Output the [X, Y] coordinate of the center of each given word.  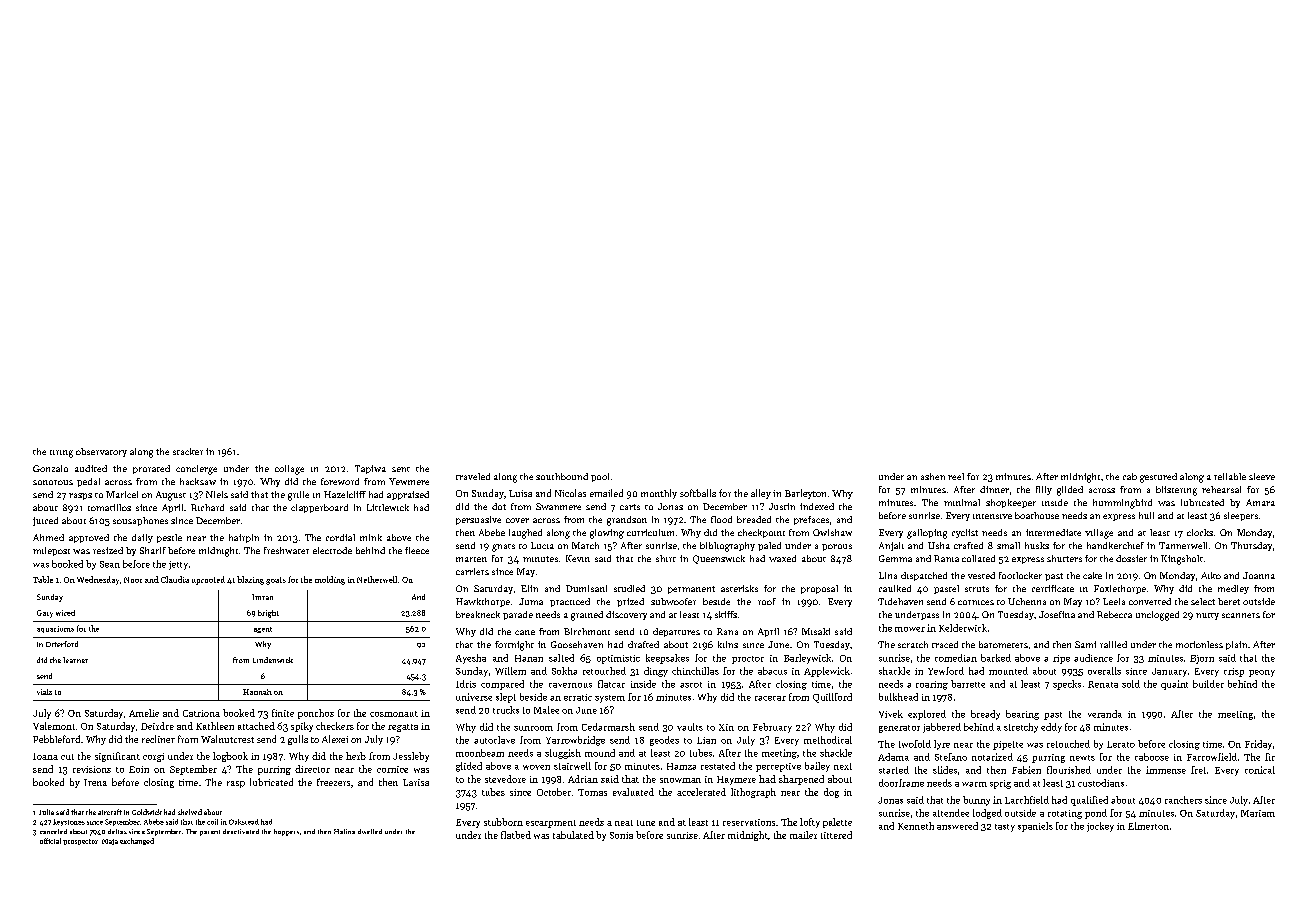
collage [289, 470]
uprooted [208, 580]
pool [600, 477]
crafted [968, 545]
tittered [836, 835]
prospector [80, 842]
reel [956, 476]
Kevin [578, 558]
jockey [1100, 827]
